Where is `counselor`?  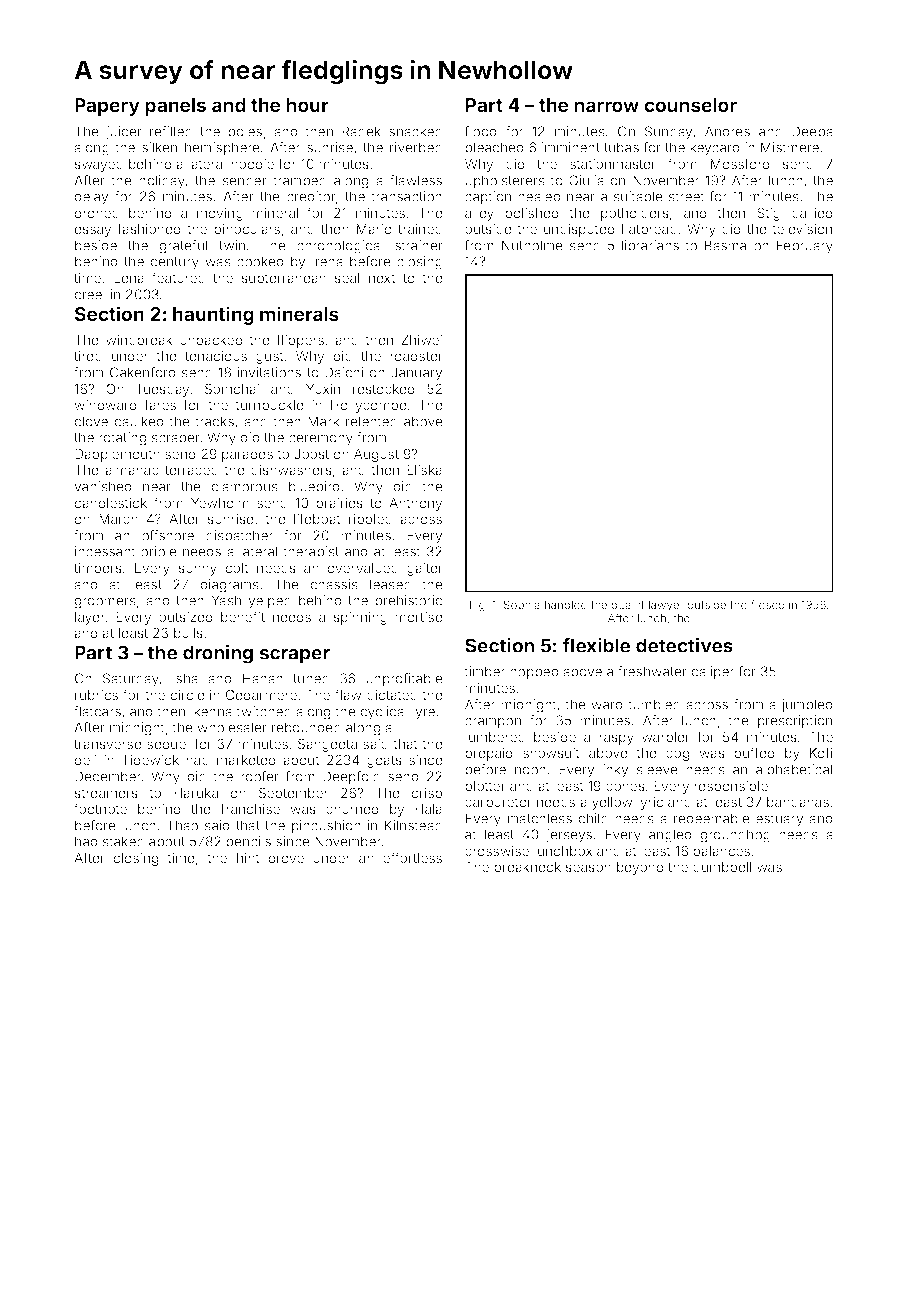 counselor is located at coordinates (690, 105).
